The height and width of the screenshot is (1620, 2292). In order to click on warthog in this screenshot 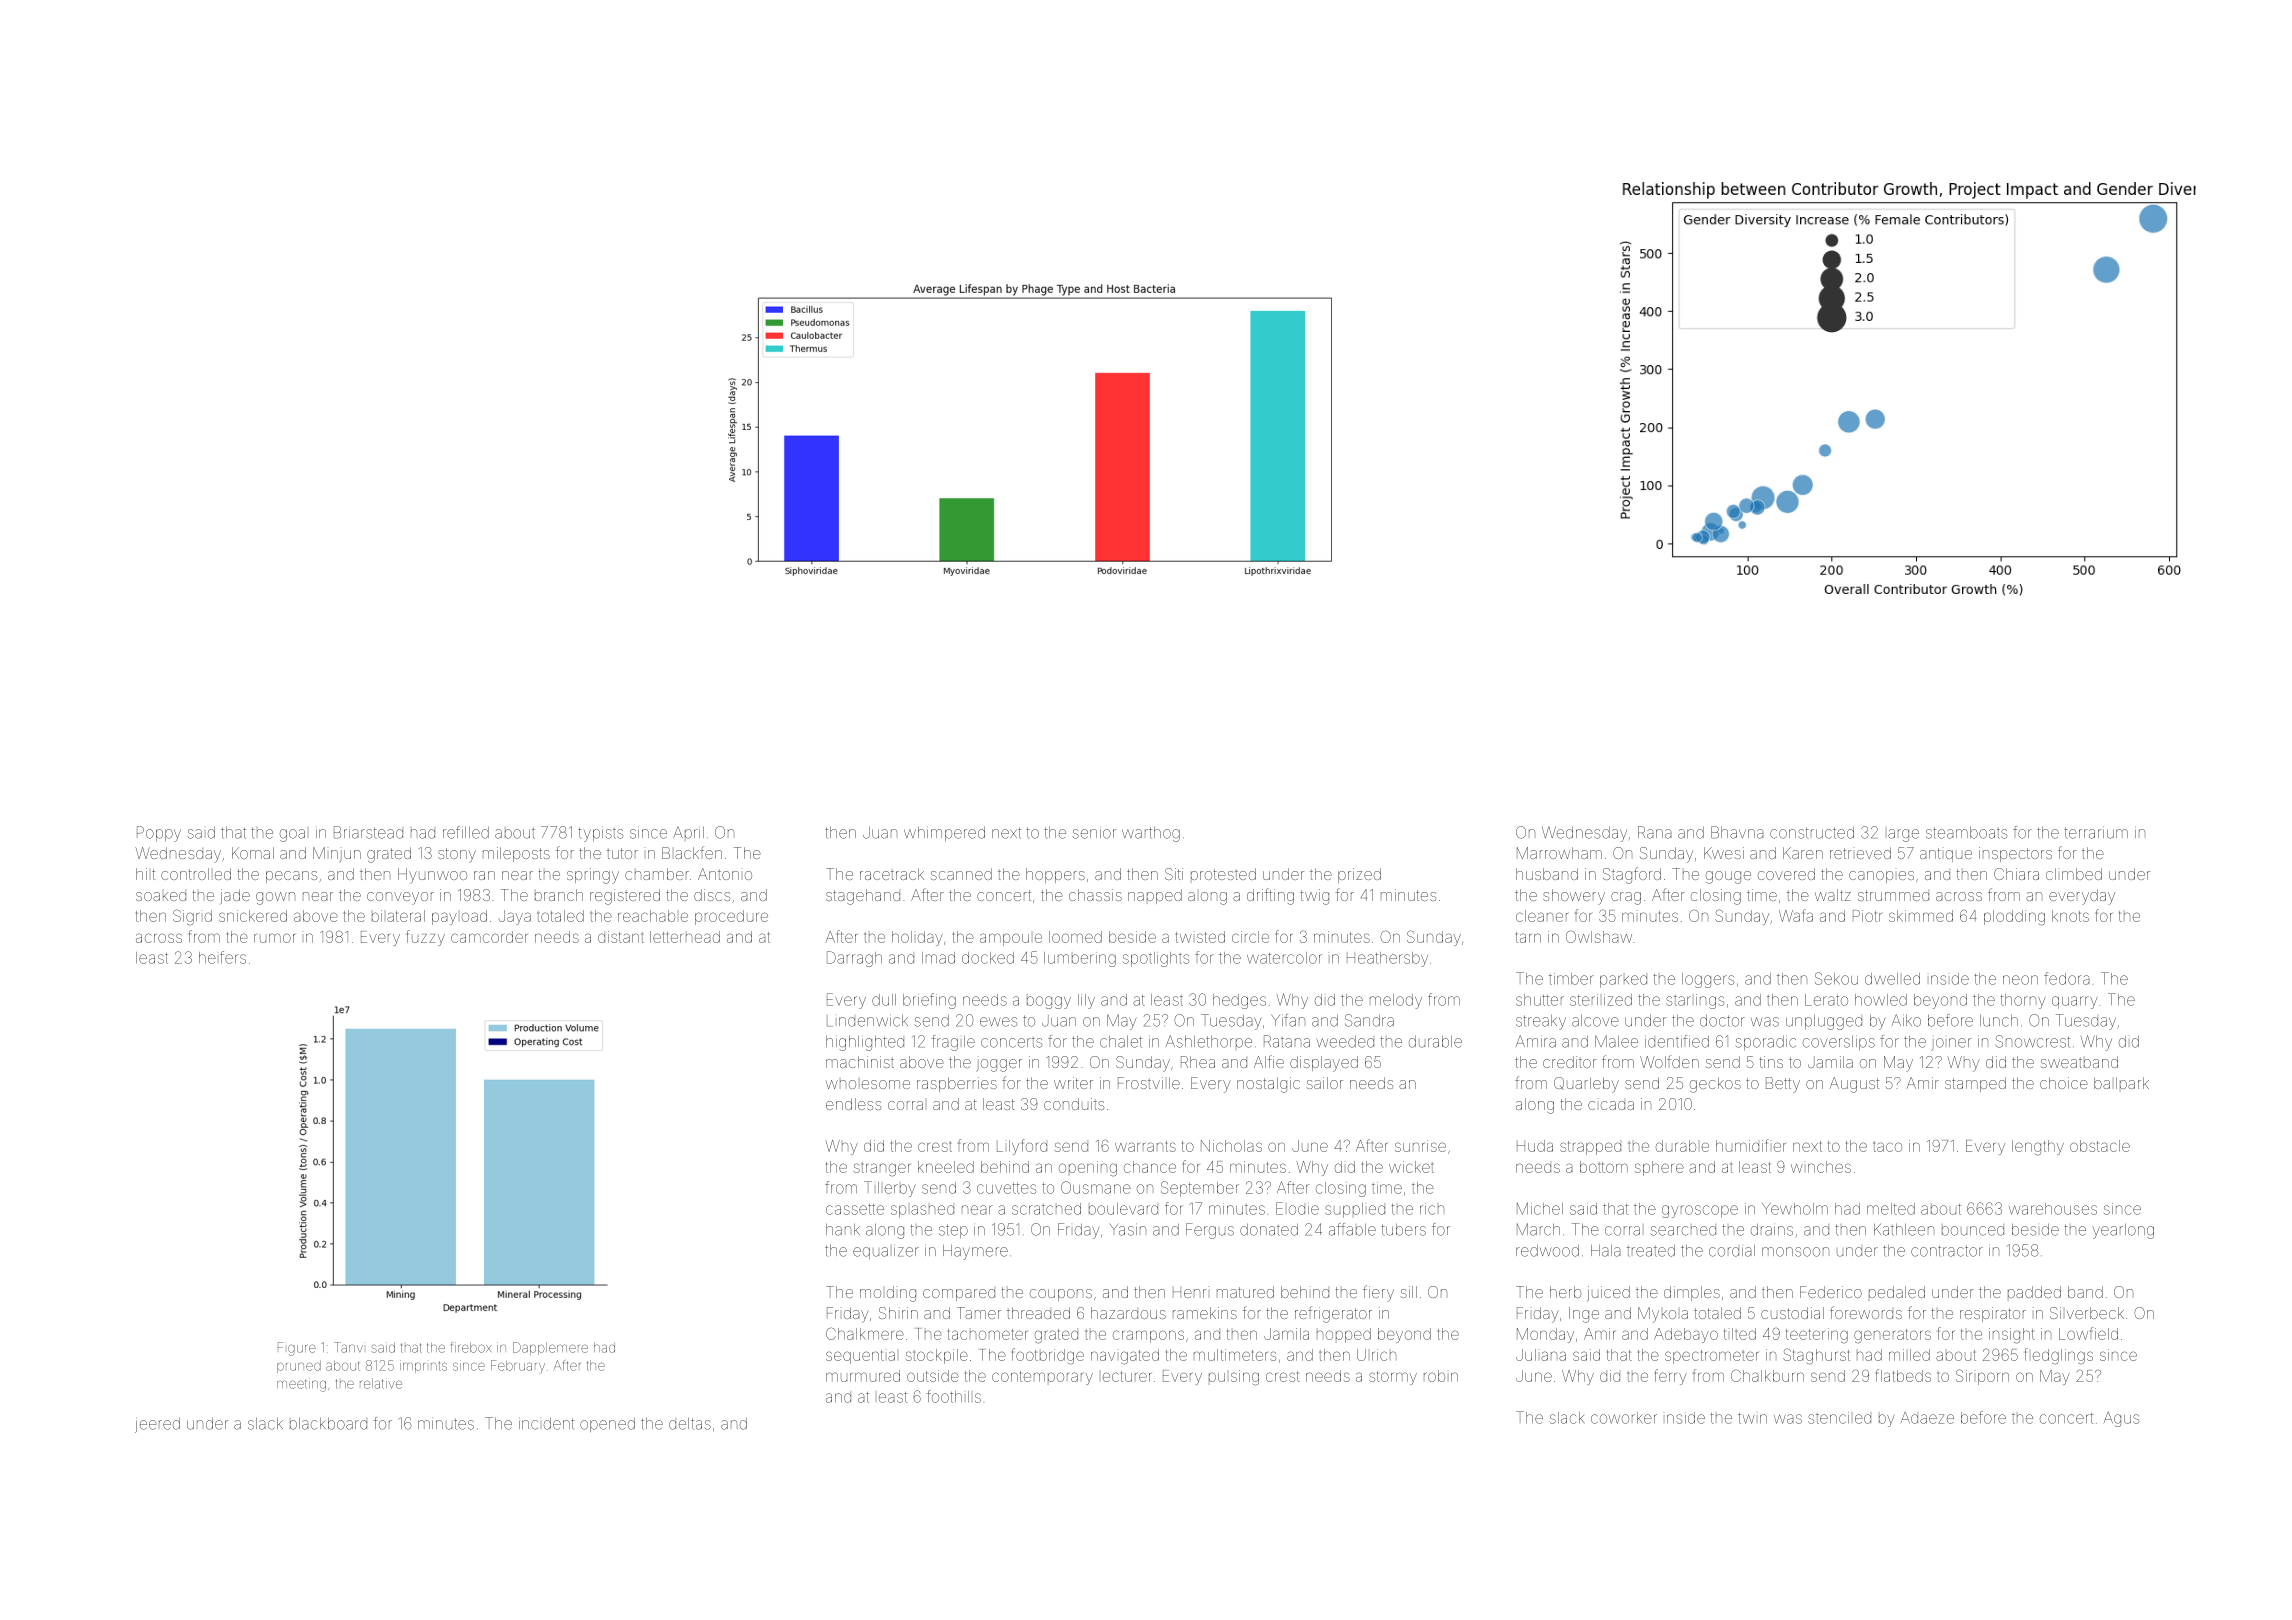, I will do `click(1151, 834)`.
